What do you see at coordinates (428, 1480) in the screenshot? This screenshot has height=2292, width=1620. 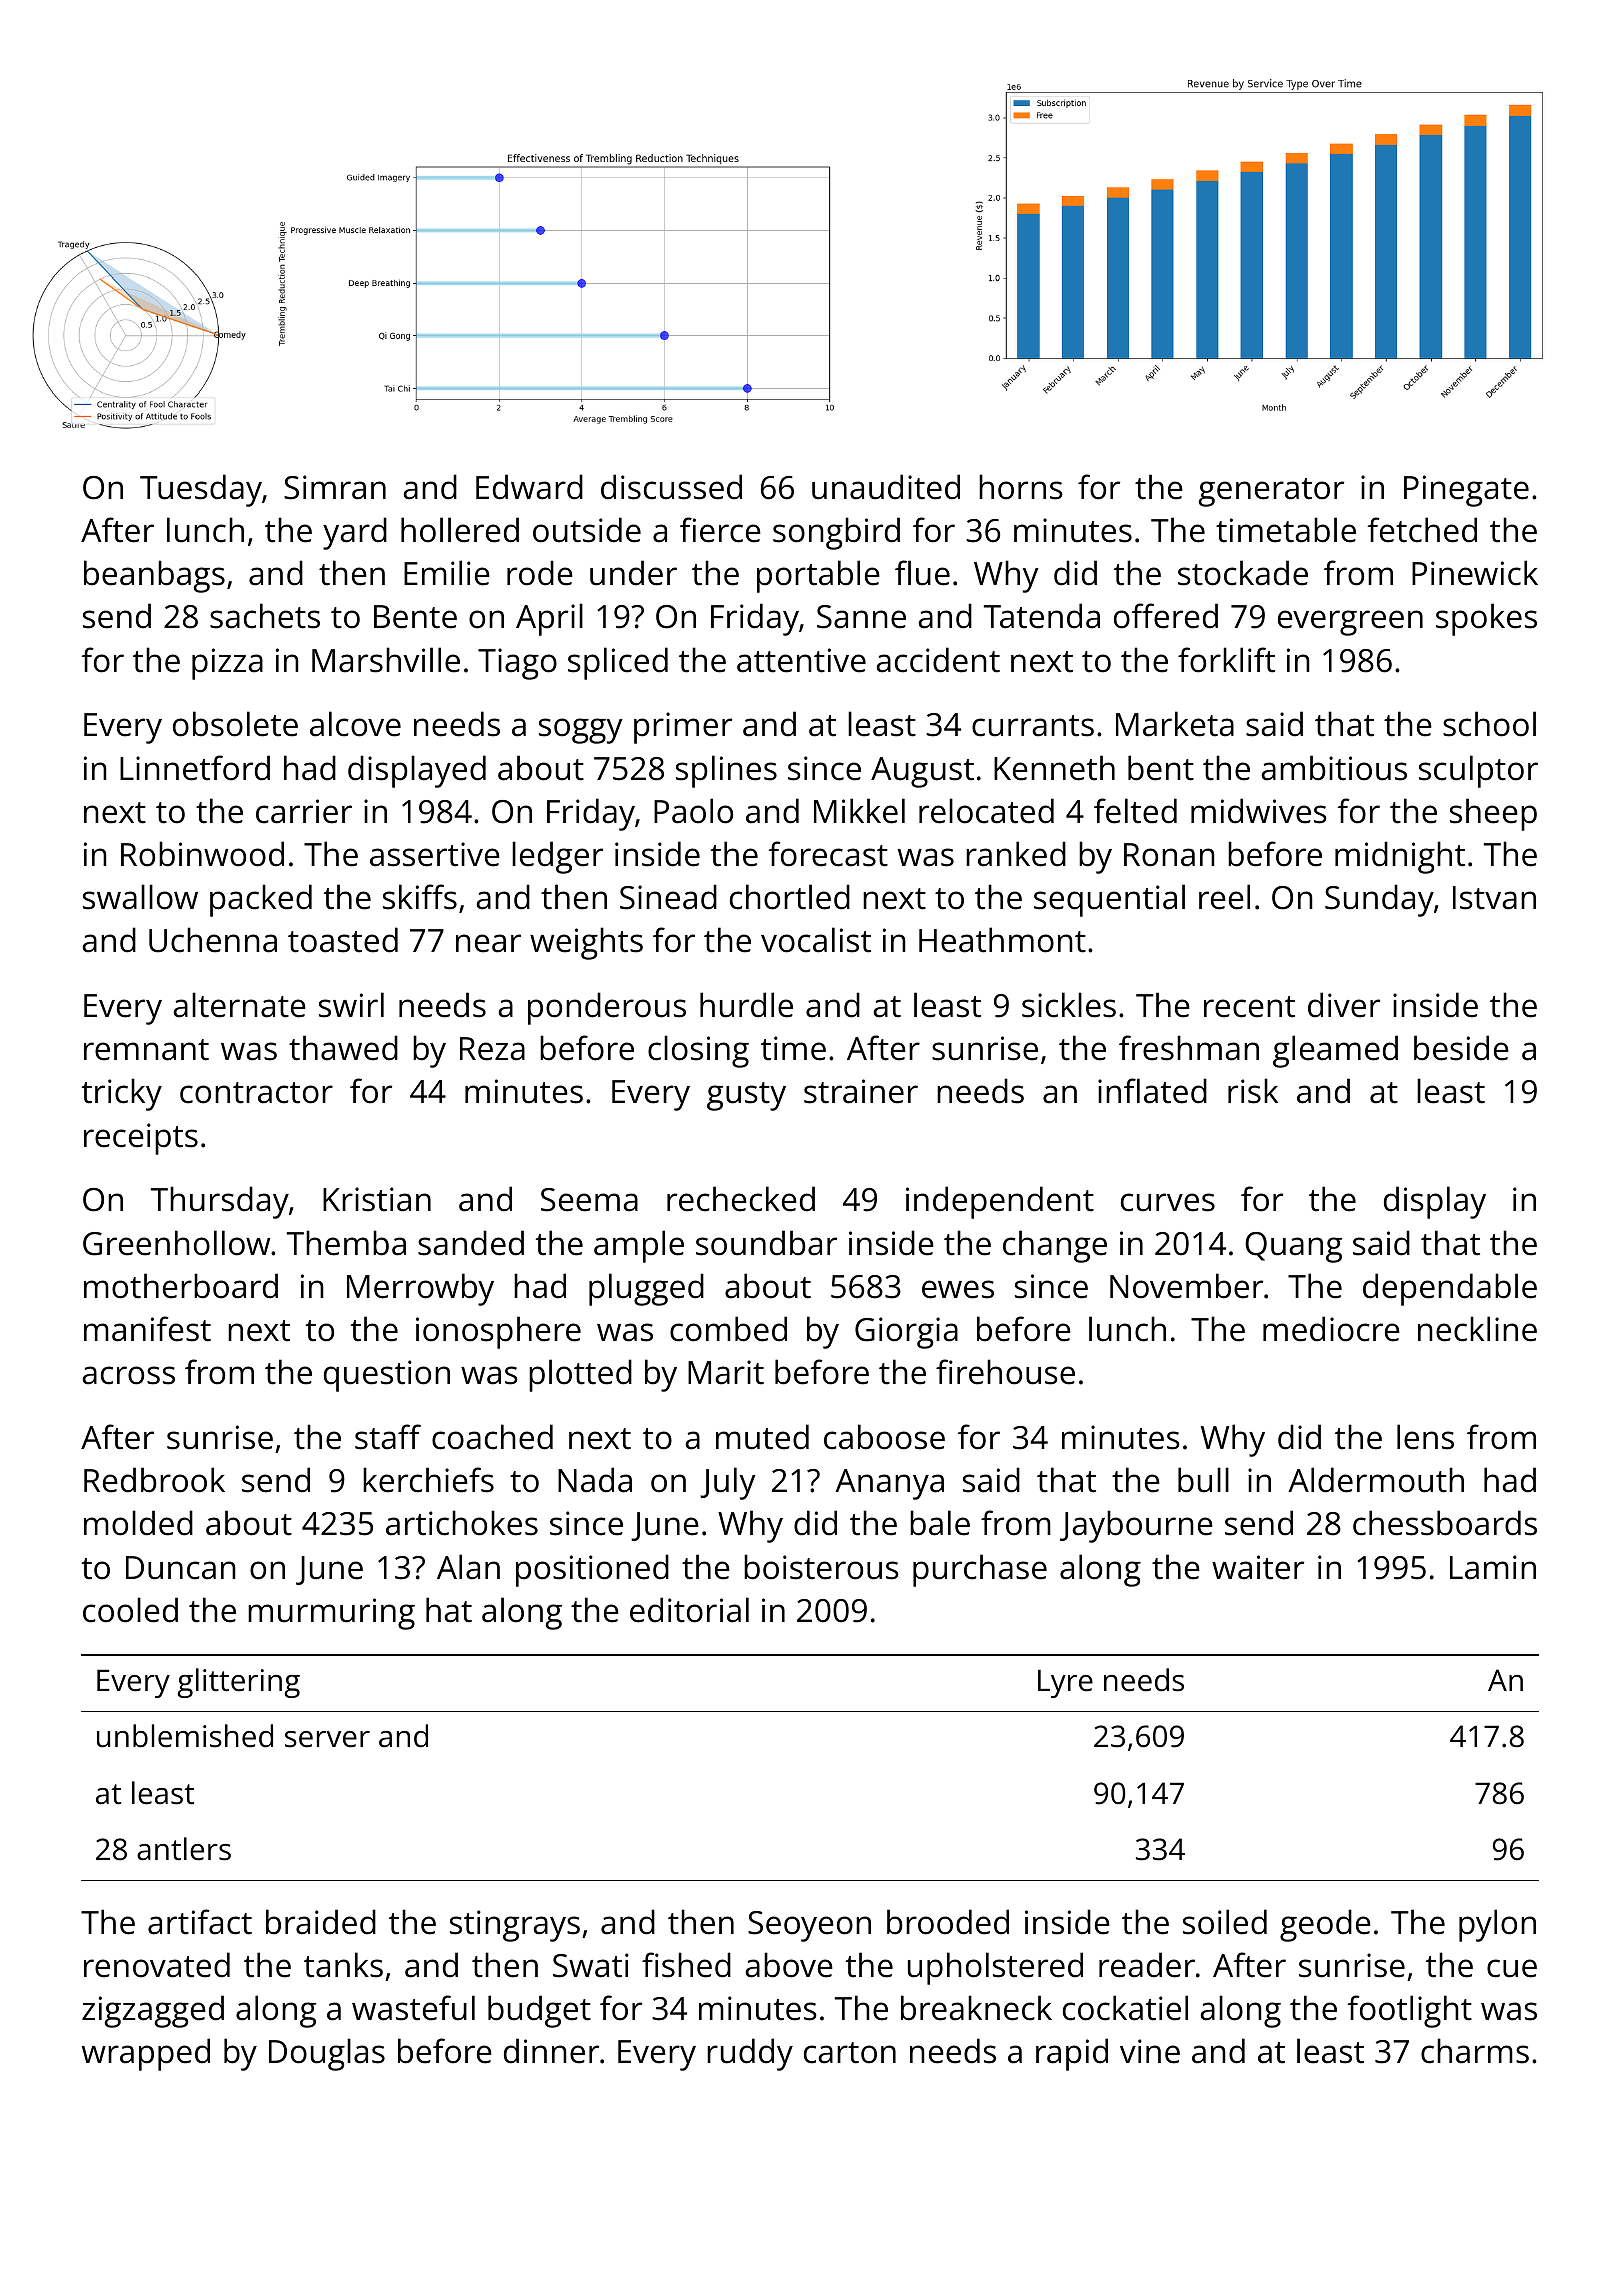 I see `kerchiefs` at bounding box center [428, 1480].
